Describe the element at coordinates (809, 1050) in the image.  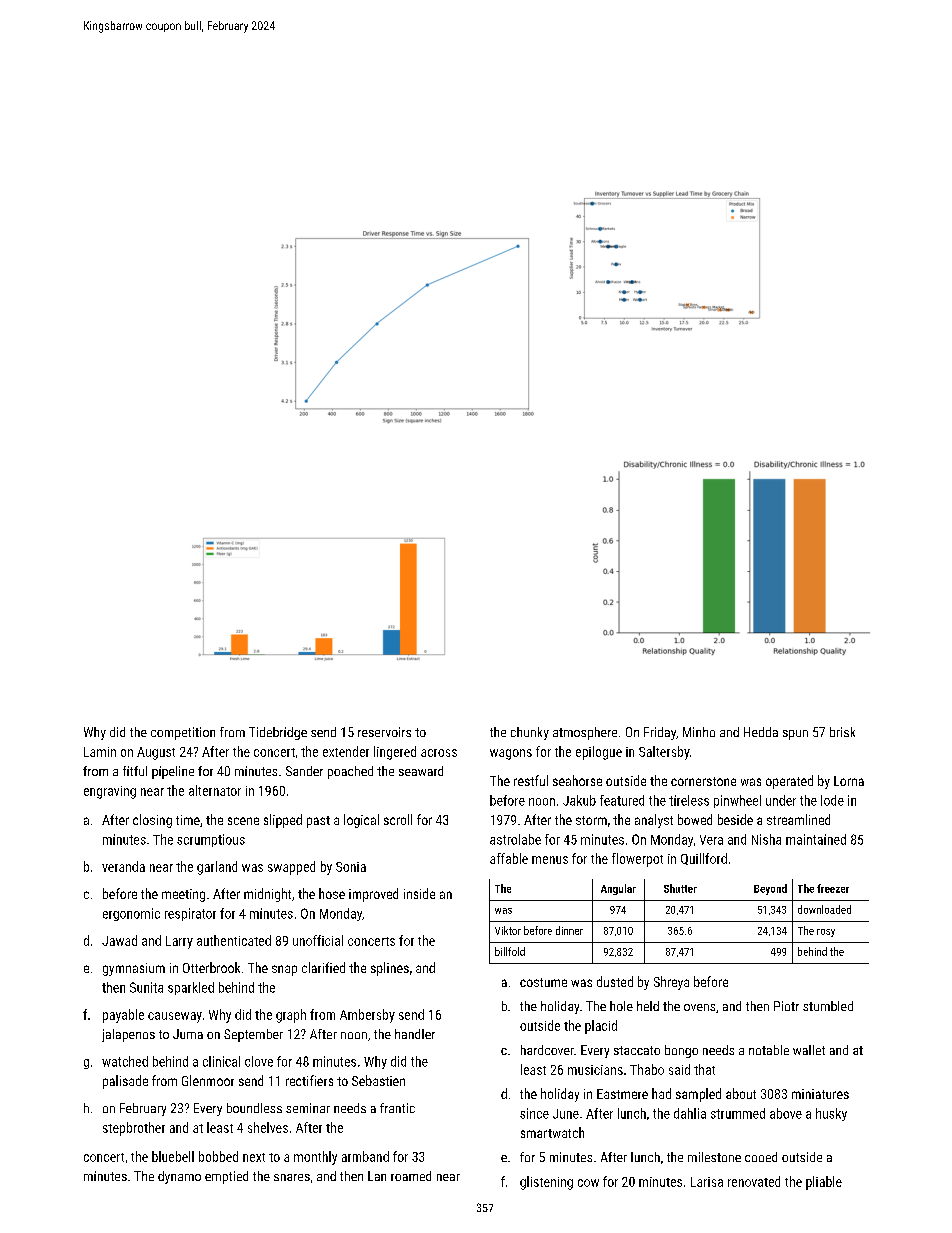
I see `wallet` at that location.
